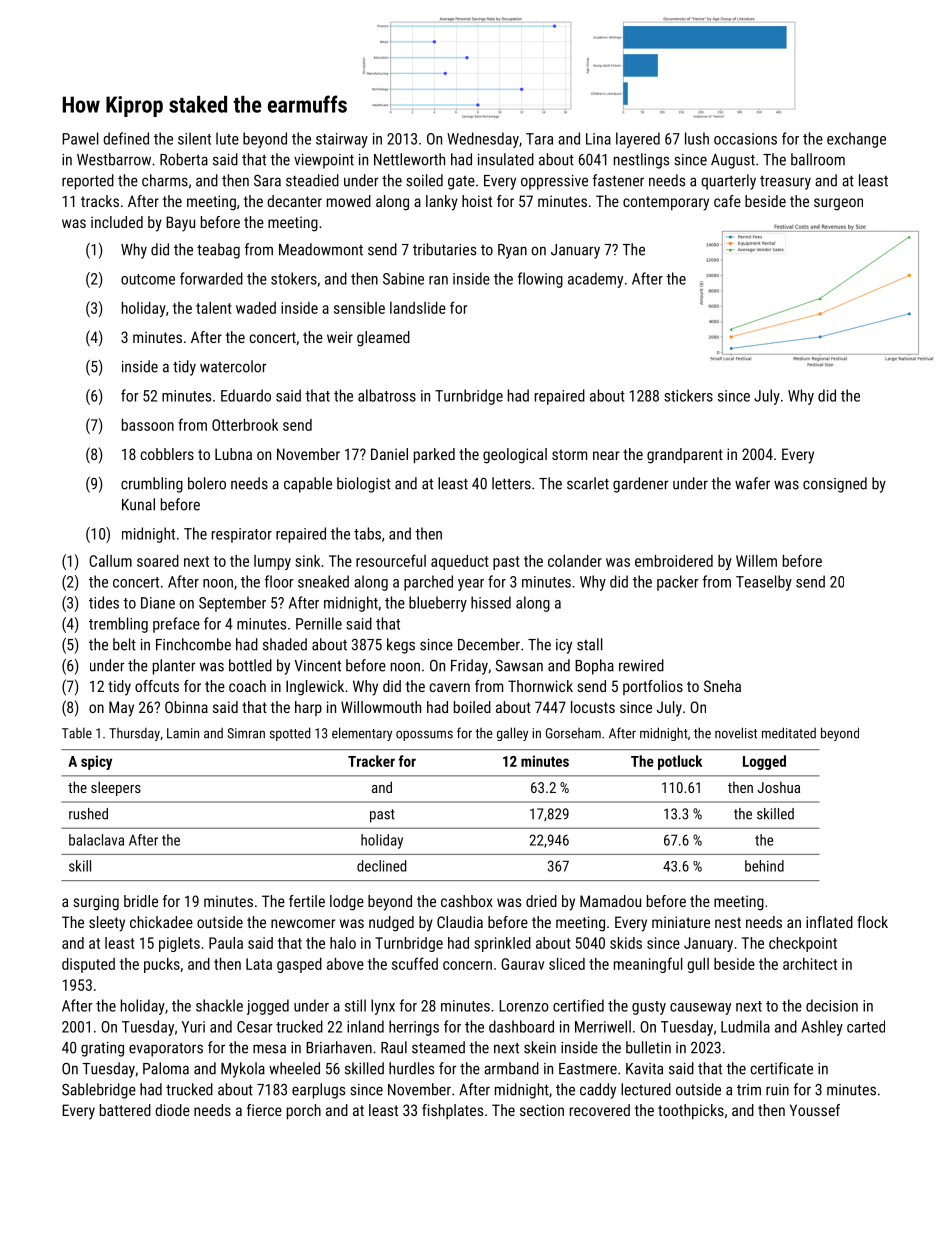  What do you see at coordinates (835, 485) in the document?
I see `consigned` at bounding box center [835, 485].
